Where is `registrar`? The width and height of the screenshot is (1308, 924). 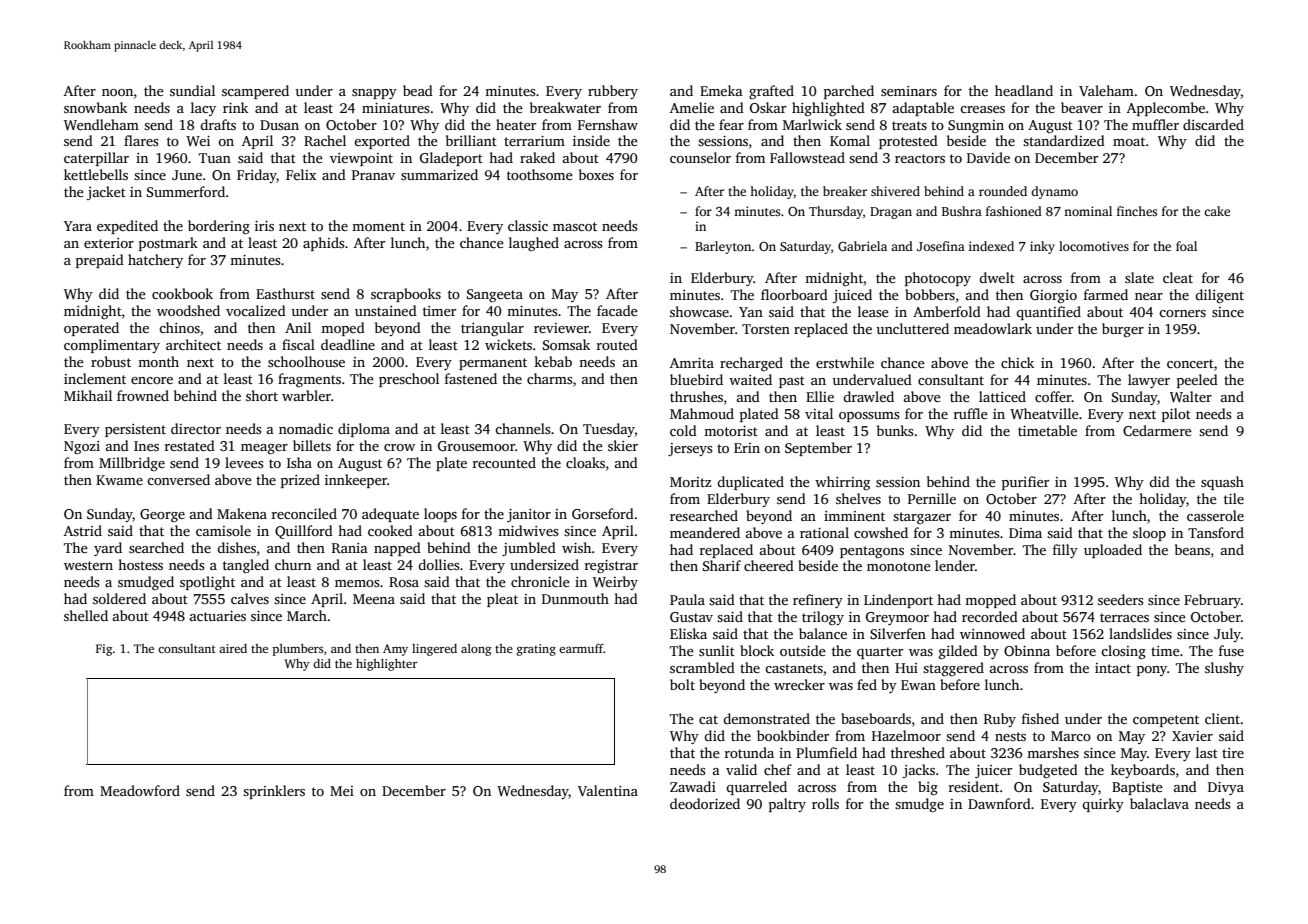
registrar is located at coordinates (611, 566).
